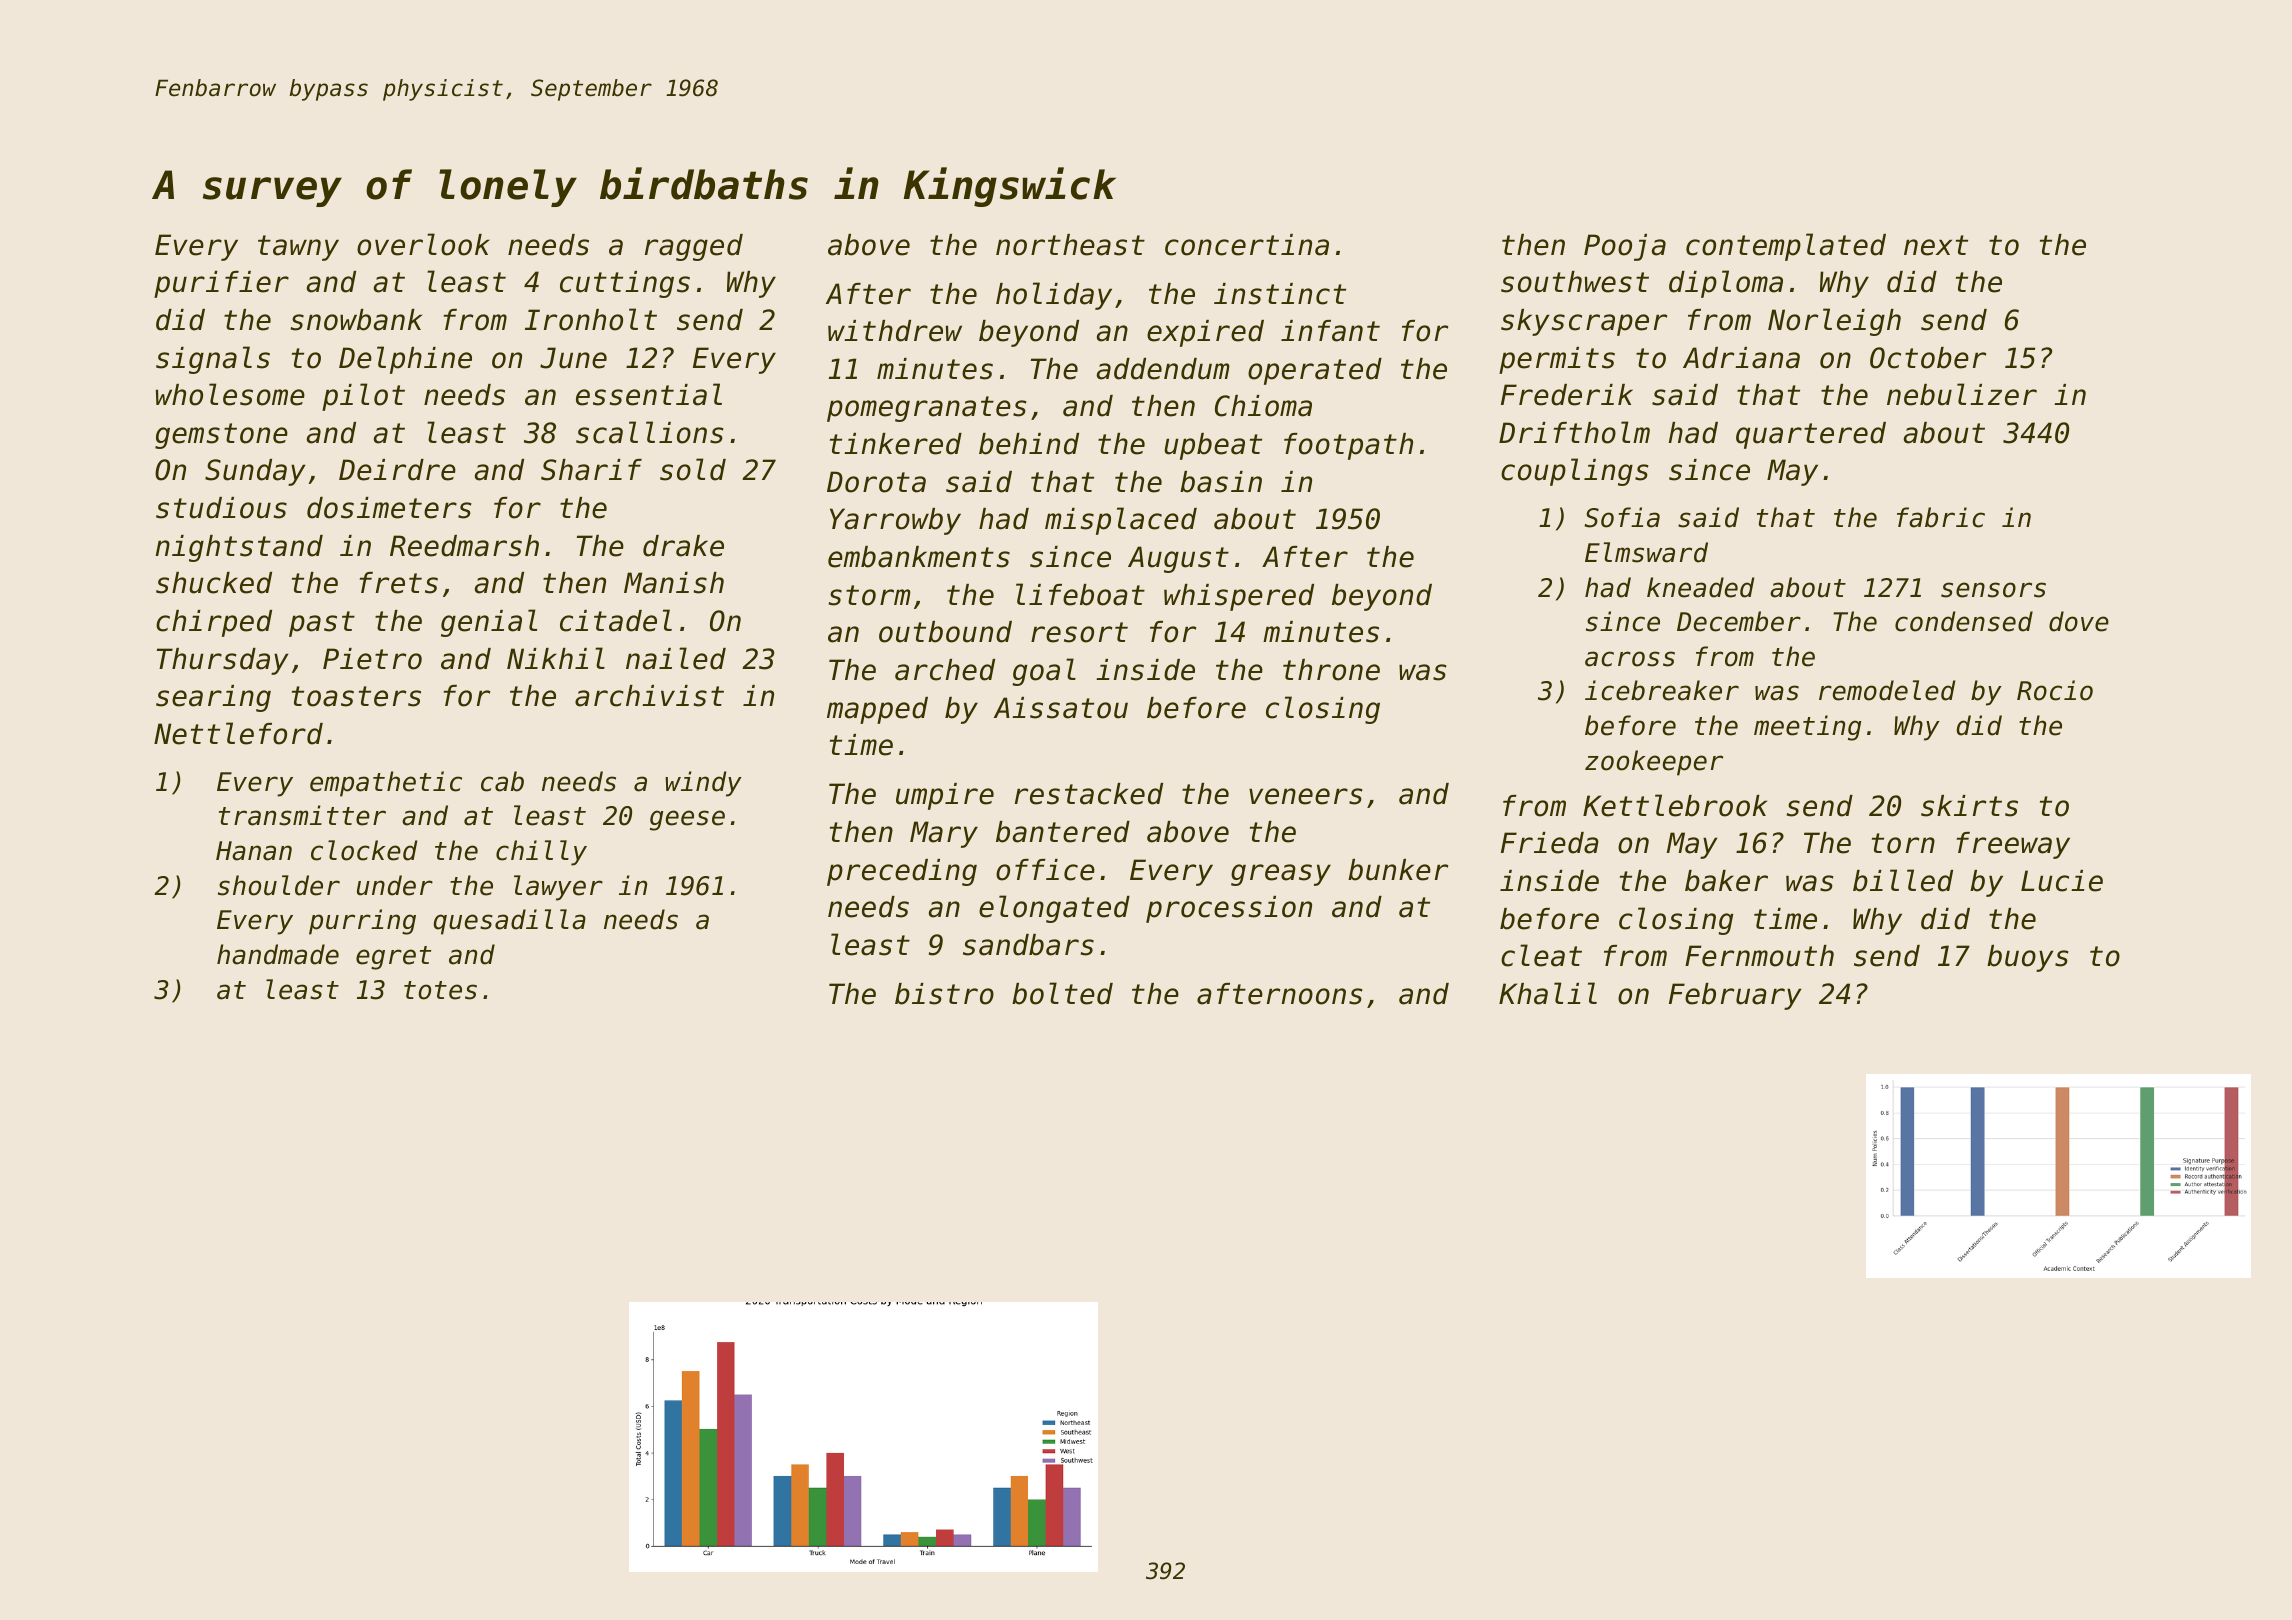 Image resolution: width=2292 pixels, height=1620 pixels. What do you see at coordinates (1941, 517) in the screenshot?
I see `fabric` at bounding box center [1941, 517].
